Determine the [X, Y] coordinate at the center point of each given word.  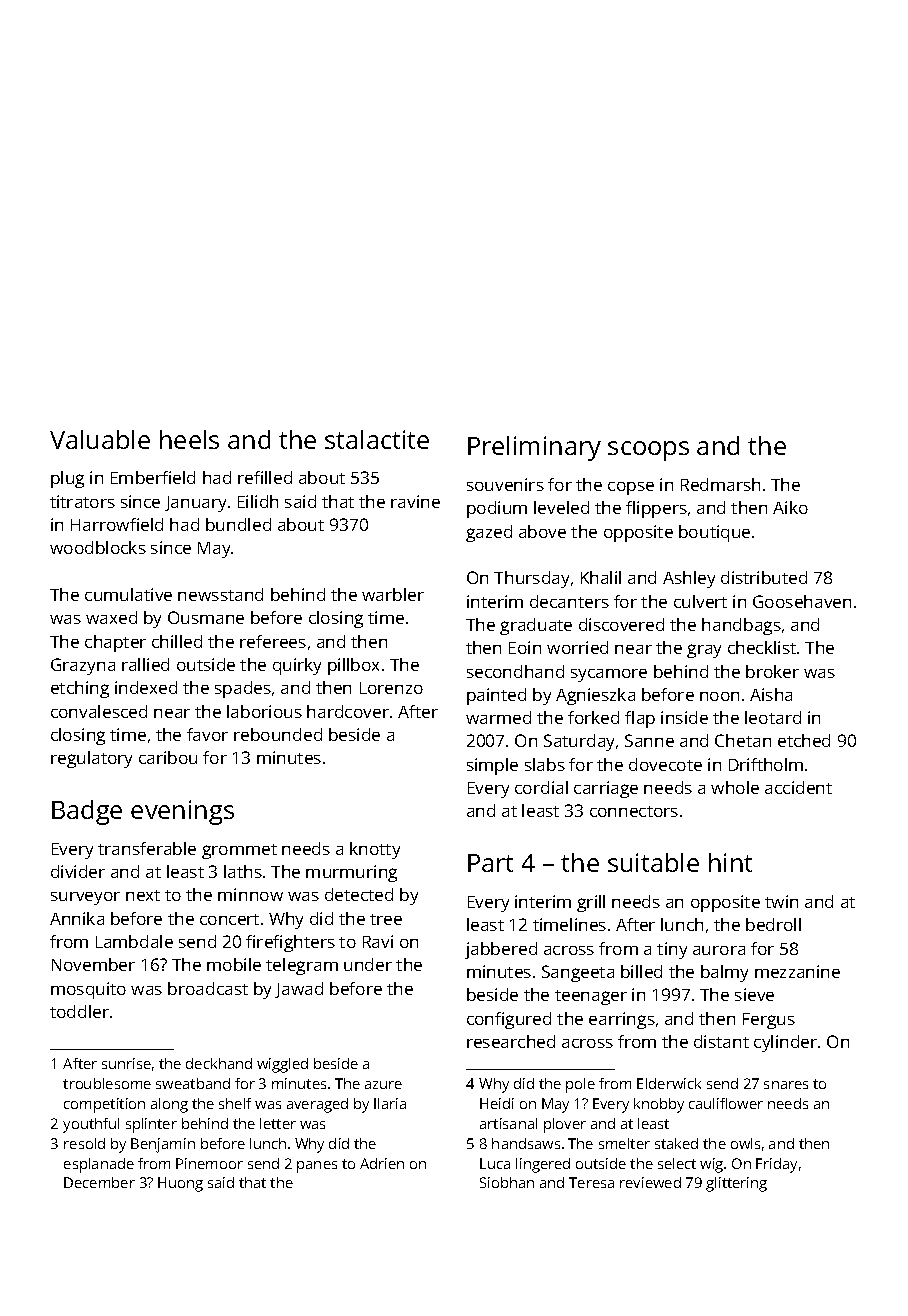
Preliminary [534, 448]
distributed [764, 577]
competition [104, 1105]
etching [80, 689]
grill [591, 903]
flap [640, 719]
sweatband [193, 1083]
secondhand [515, 671]
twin [781, 901]
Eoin [525, 647]
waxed [111, 617]
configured [509, 1020]
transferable [147, 848]
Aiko [790, 507]
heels [189, 439]
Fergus [769, 1021]
